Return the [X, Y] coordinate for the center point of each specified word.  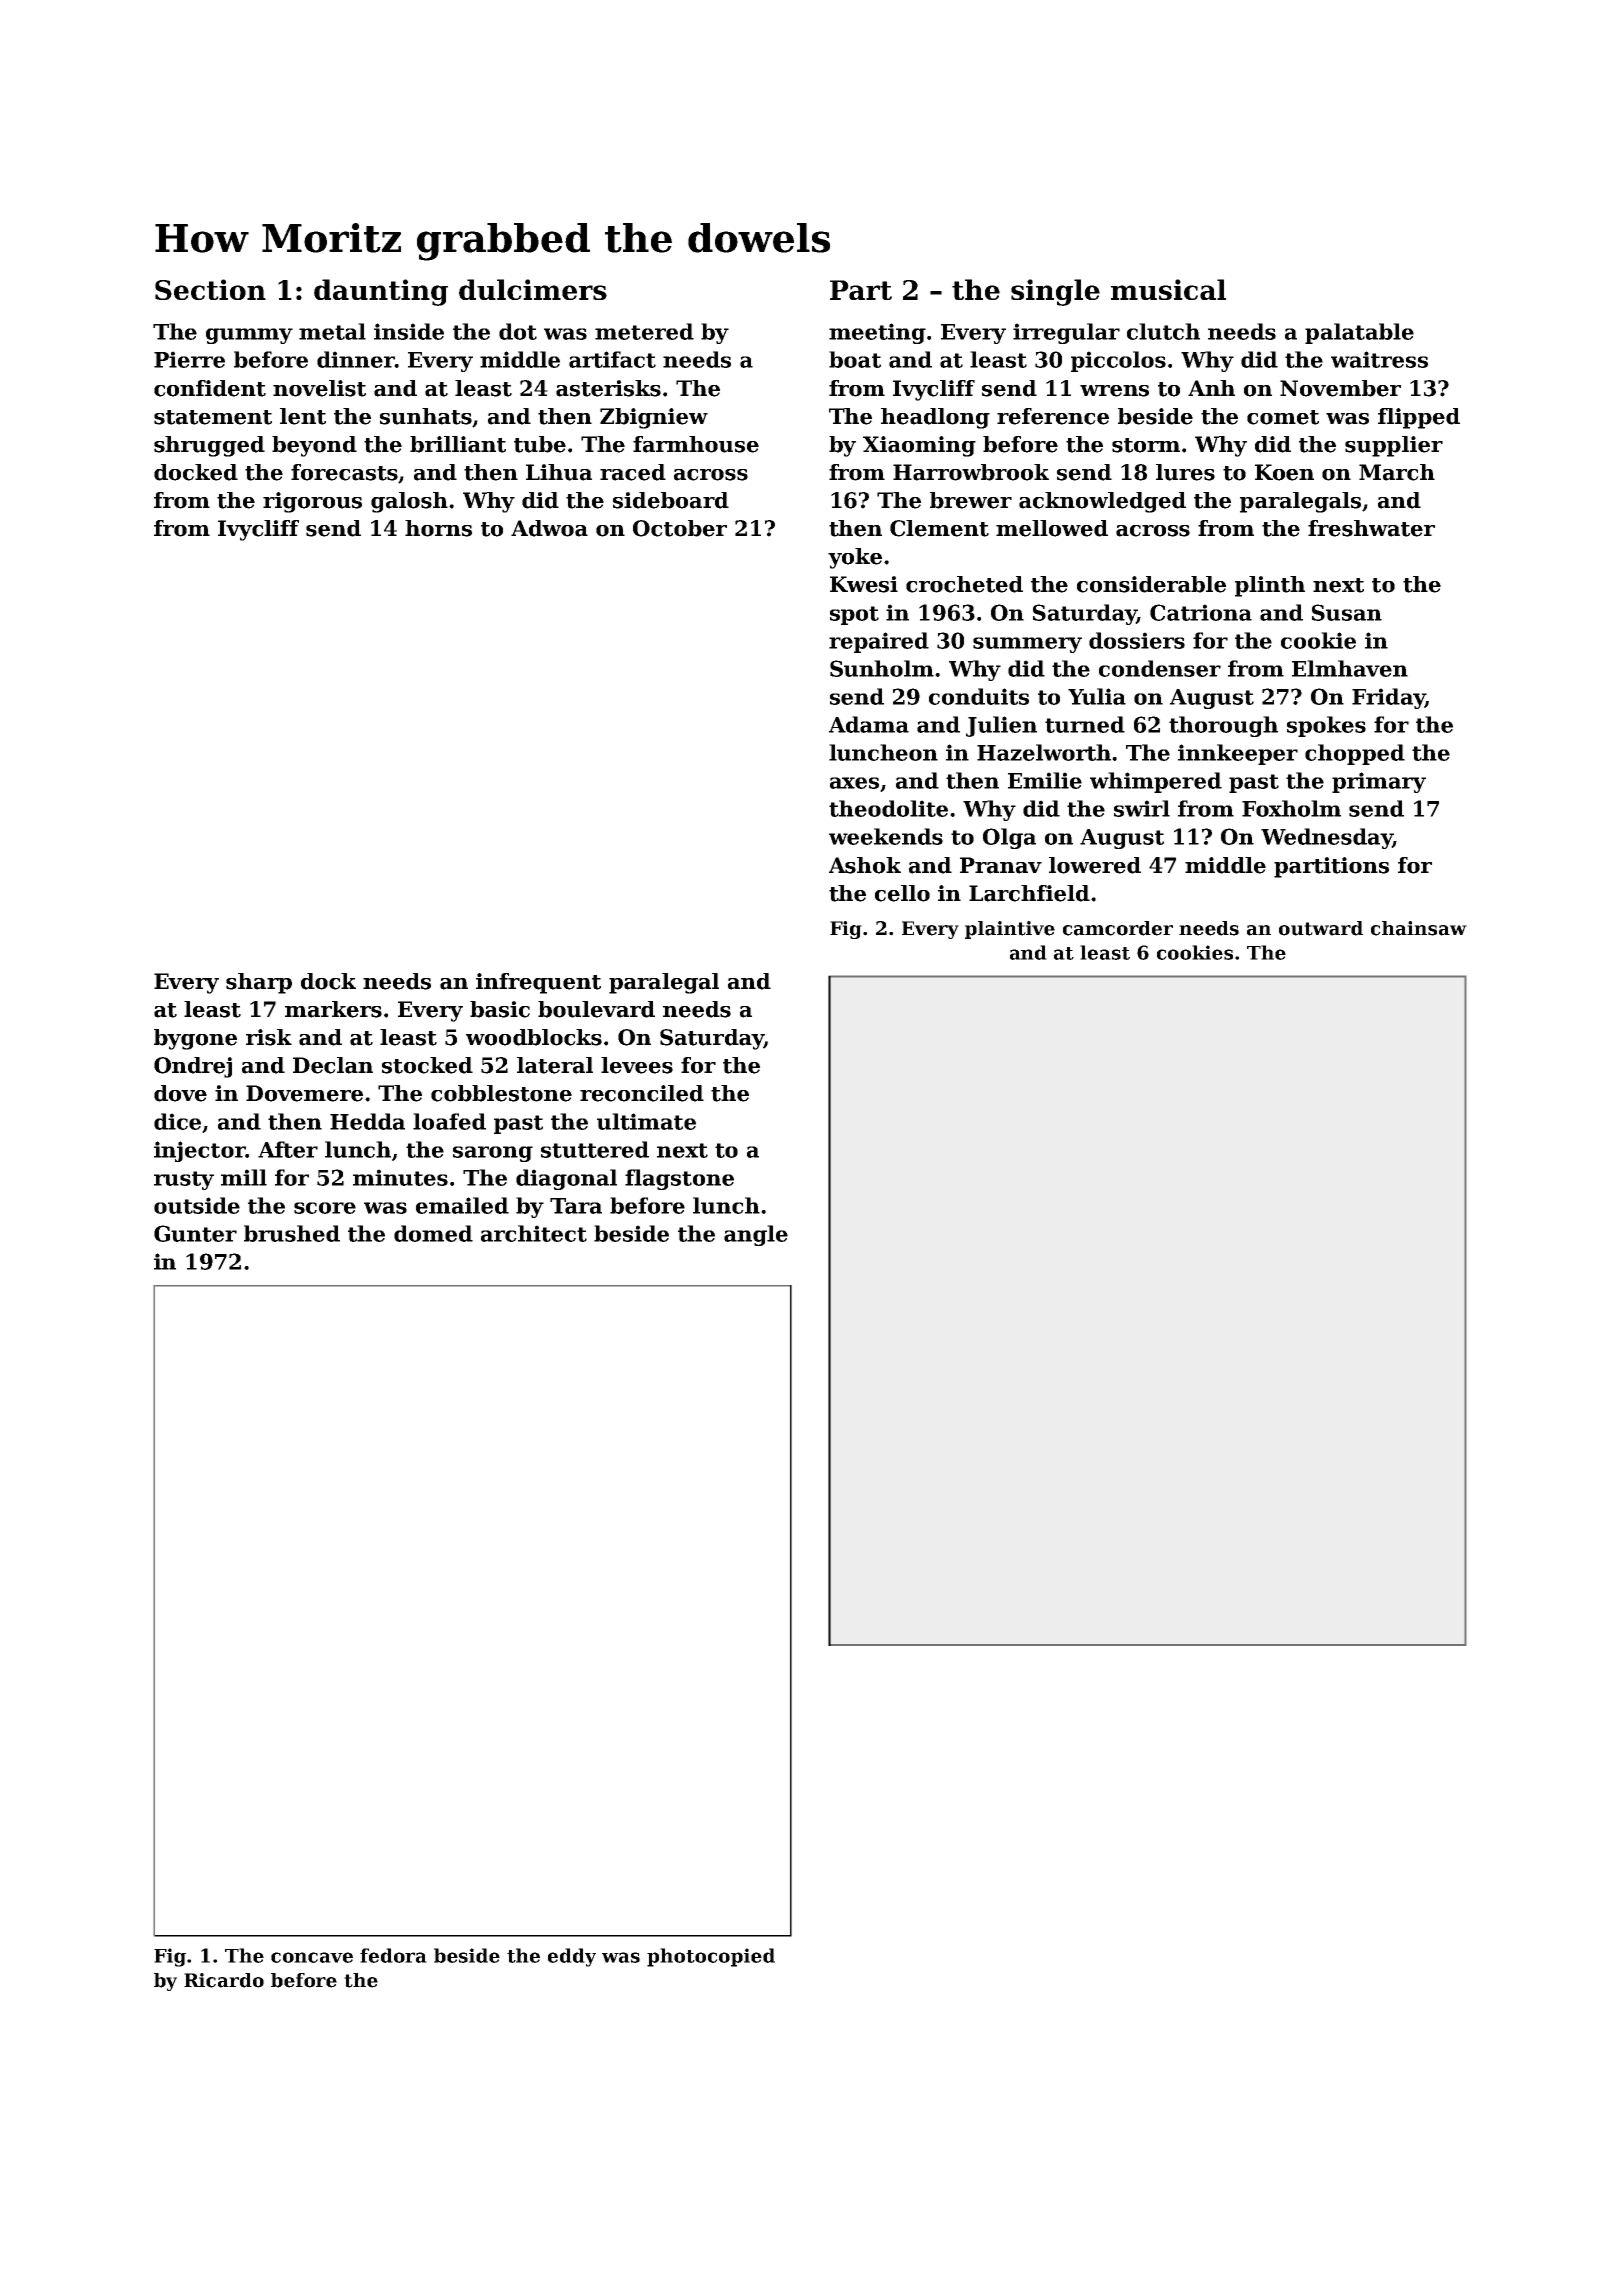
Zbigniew [654, 418]
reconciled [642, 1093]
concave [312, 1957]
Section [210, 289]
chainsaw [1419, 928]
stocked [427, 1065]
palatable [1359, 333]
